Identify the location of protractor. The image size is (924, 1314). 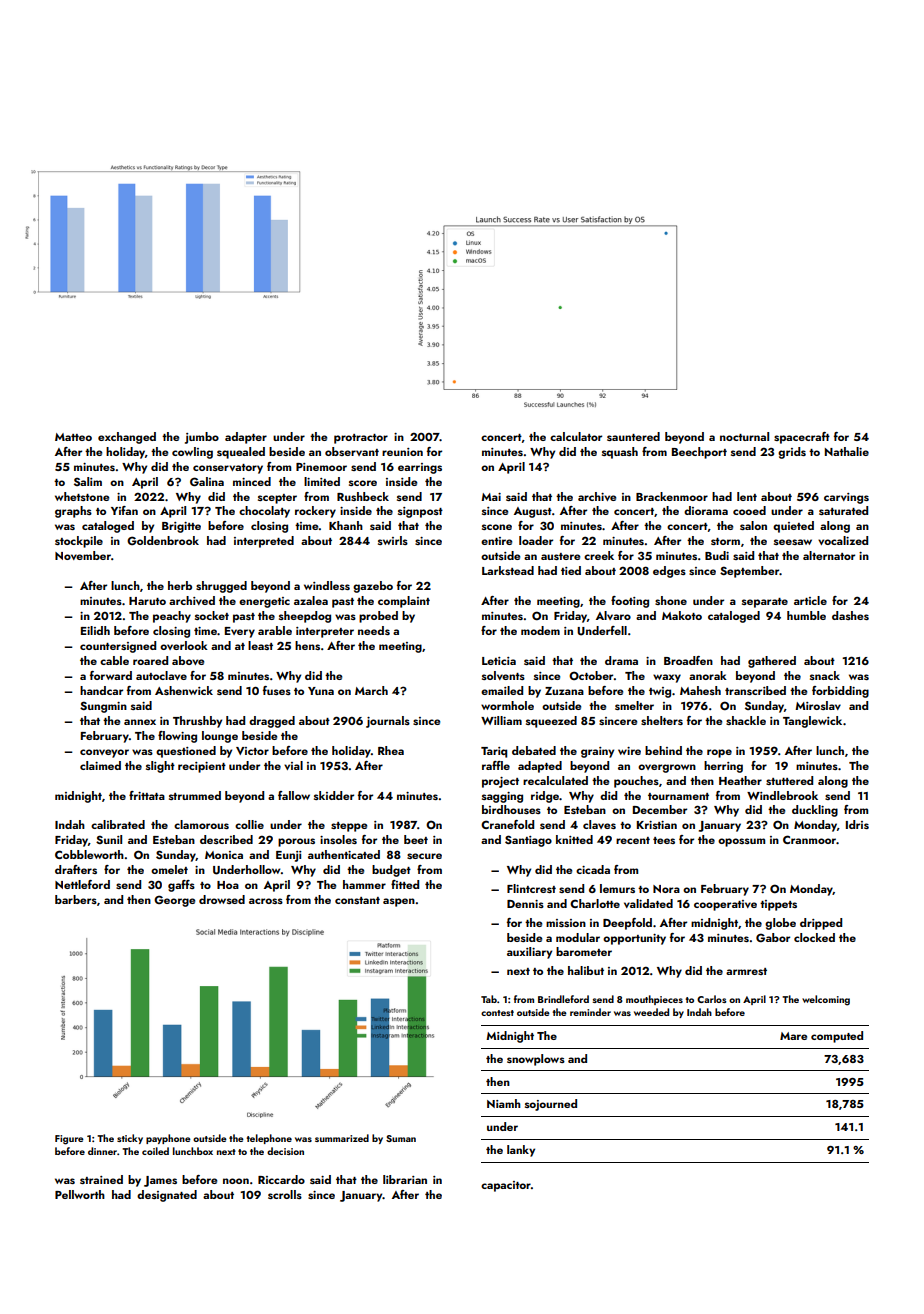
(361, 439).
